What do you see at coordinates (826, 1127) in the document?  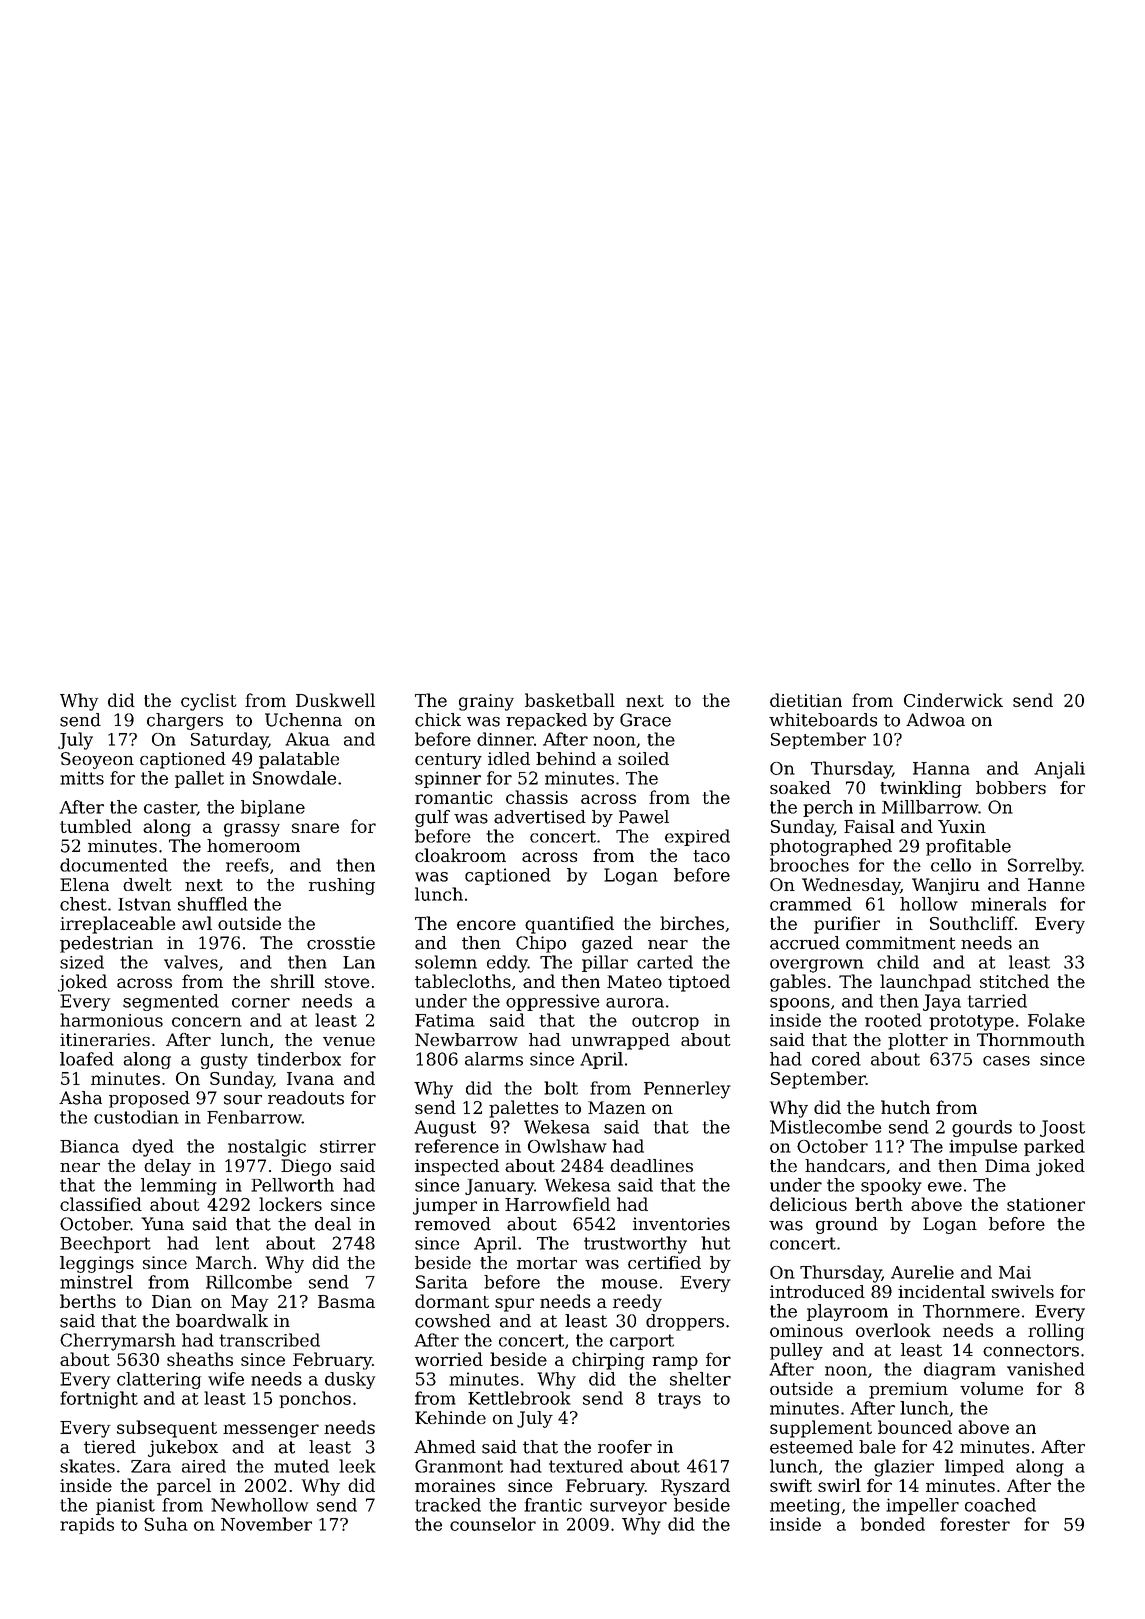 I see `Mistlecombe` at bounding box center [826, 1127].
